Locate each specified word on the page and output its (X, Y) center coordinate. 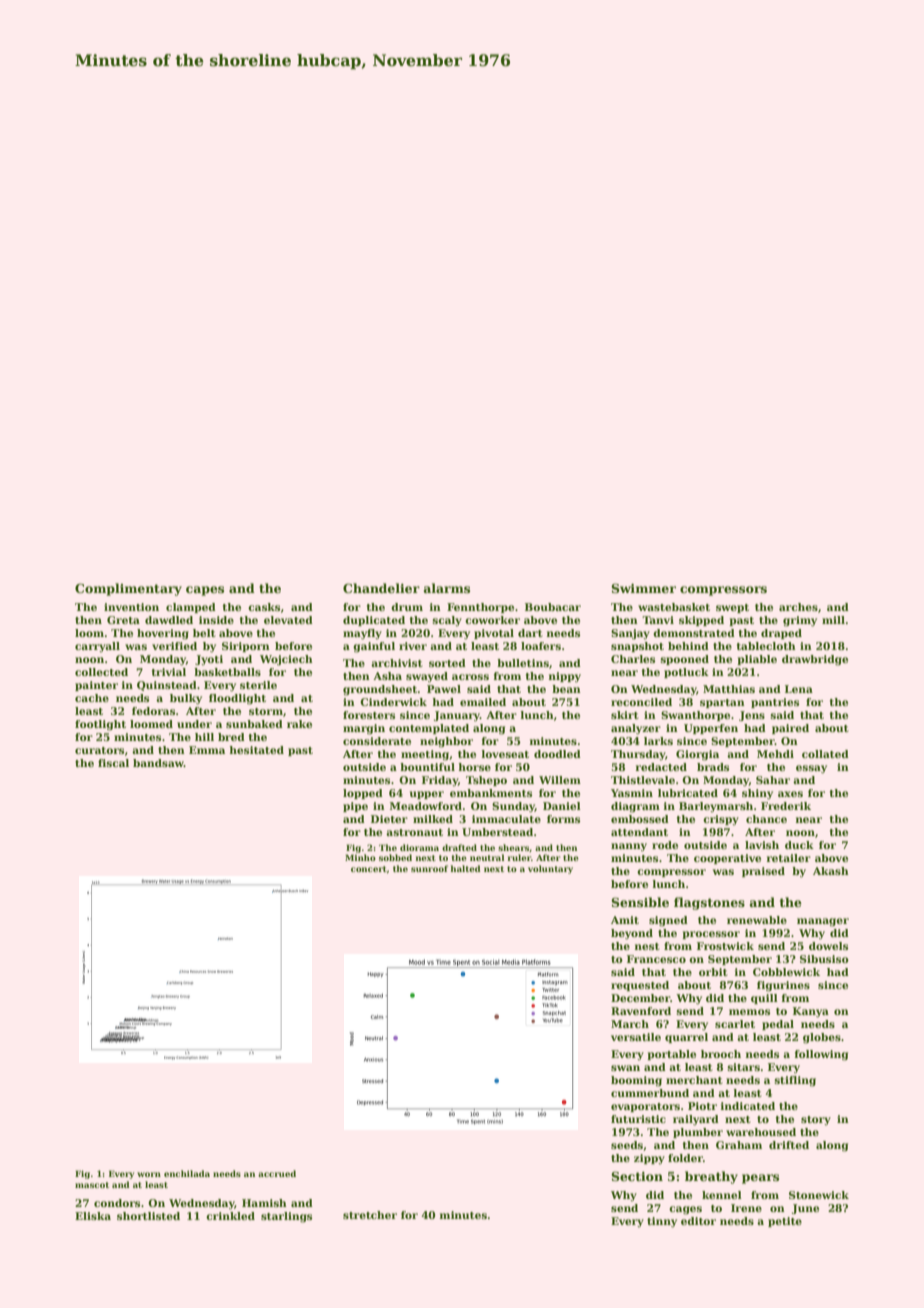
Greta (123, 620)
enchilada (187, 1173)
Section (637, 1176)
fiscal (113, 763)
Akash (831, 871)
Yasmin (632, 793)
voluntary (550, 869)
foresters (369, 715)
